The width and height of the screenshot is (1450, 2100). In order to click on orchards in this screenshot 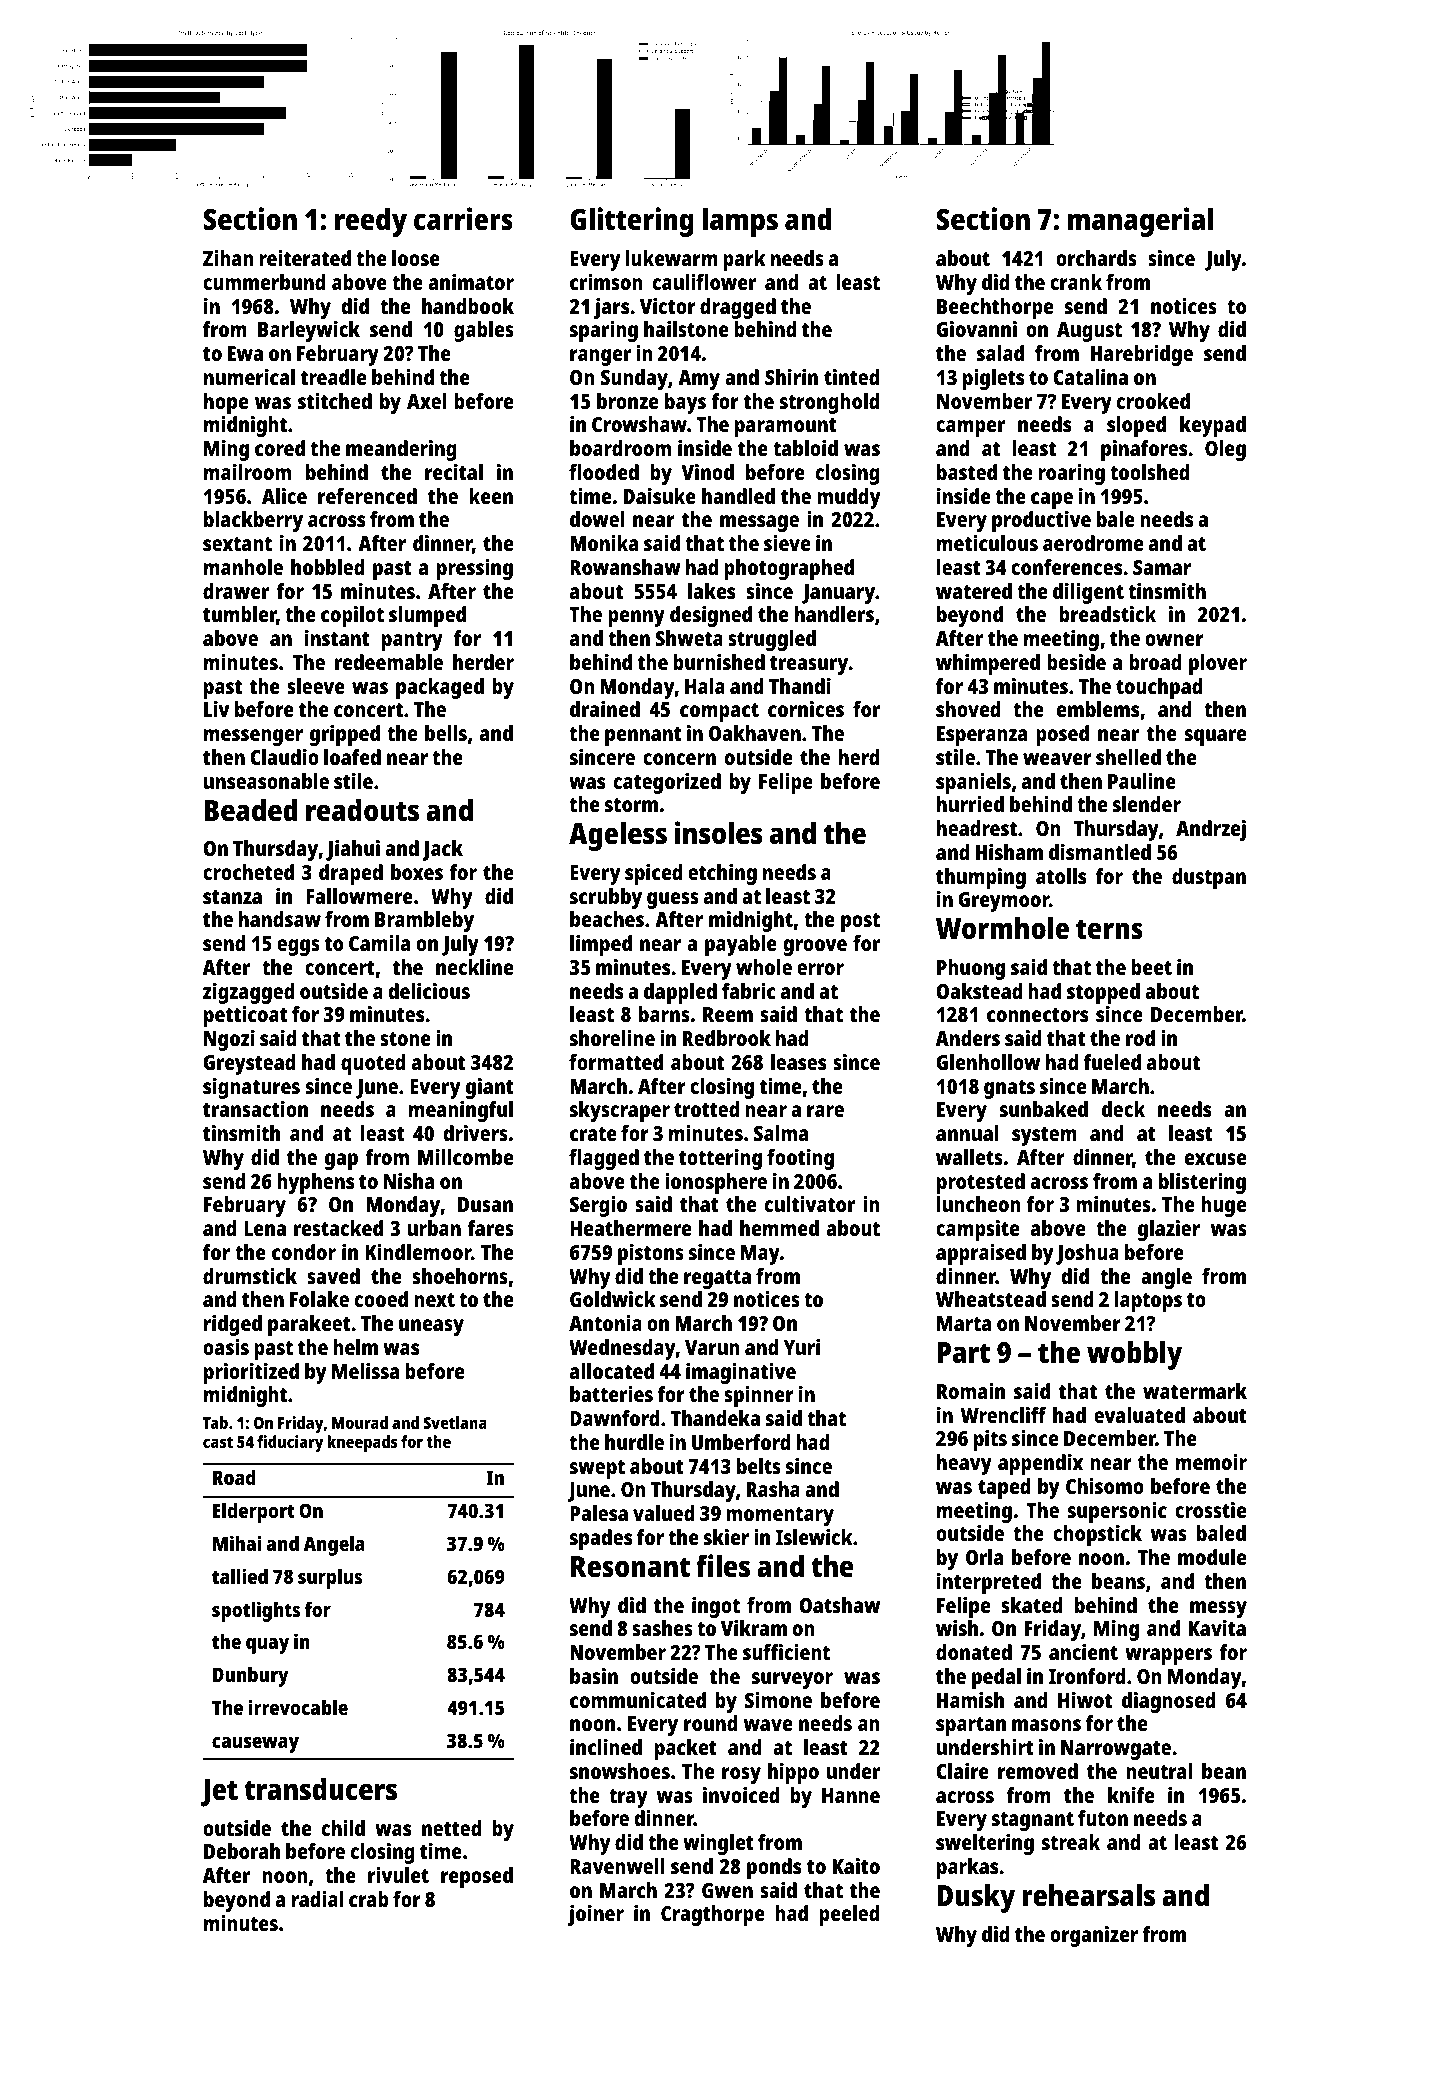, I will do `click(1096, 258)`.
